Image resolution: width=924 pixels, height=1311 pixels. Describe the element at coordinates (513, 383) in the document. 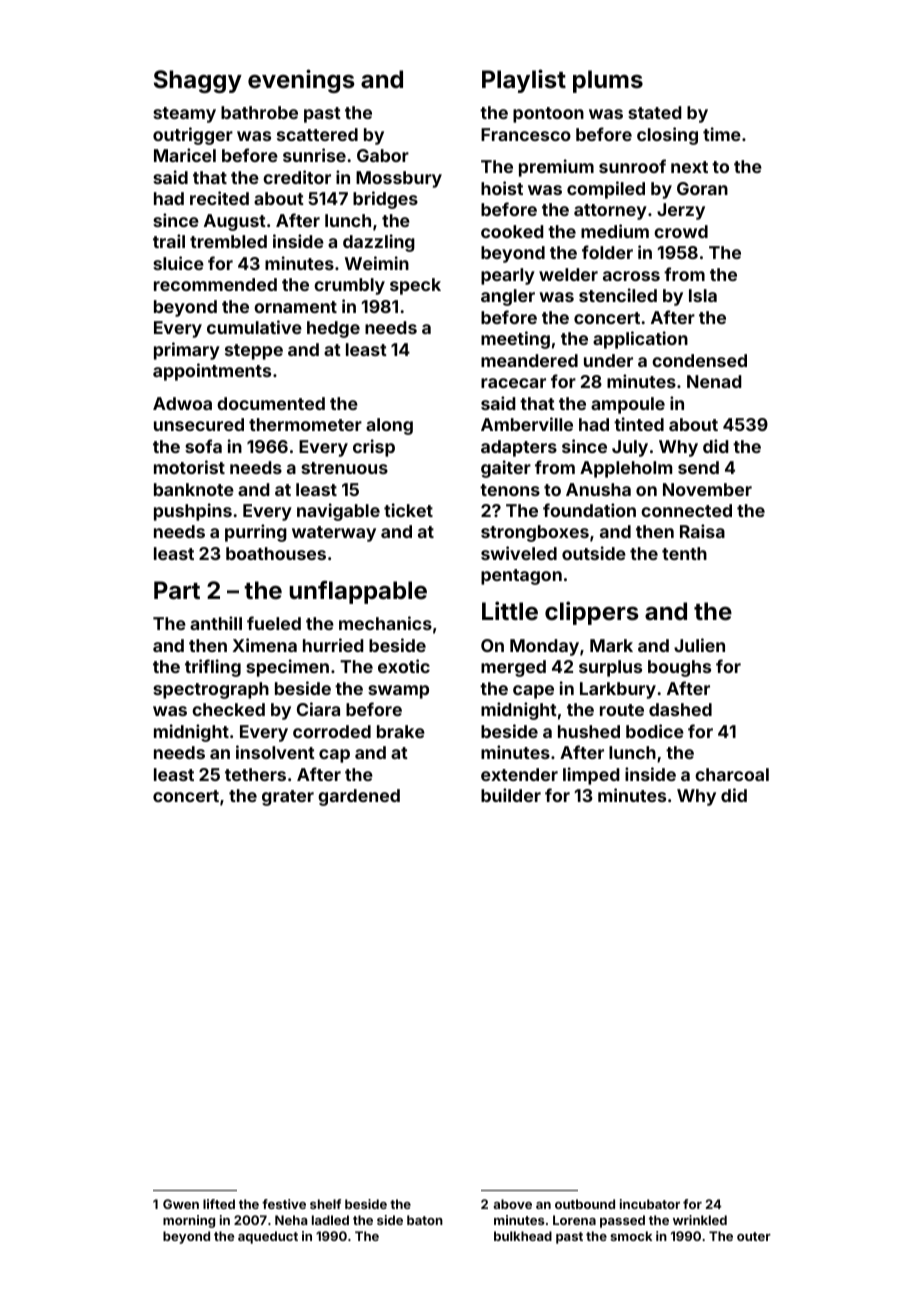

I see `racecar` at that location.
